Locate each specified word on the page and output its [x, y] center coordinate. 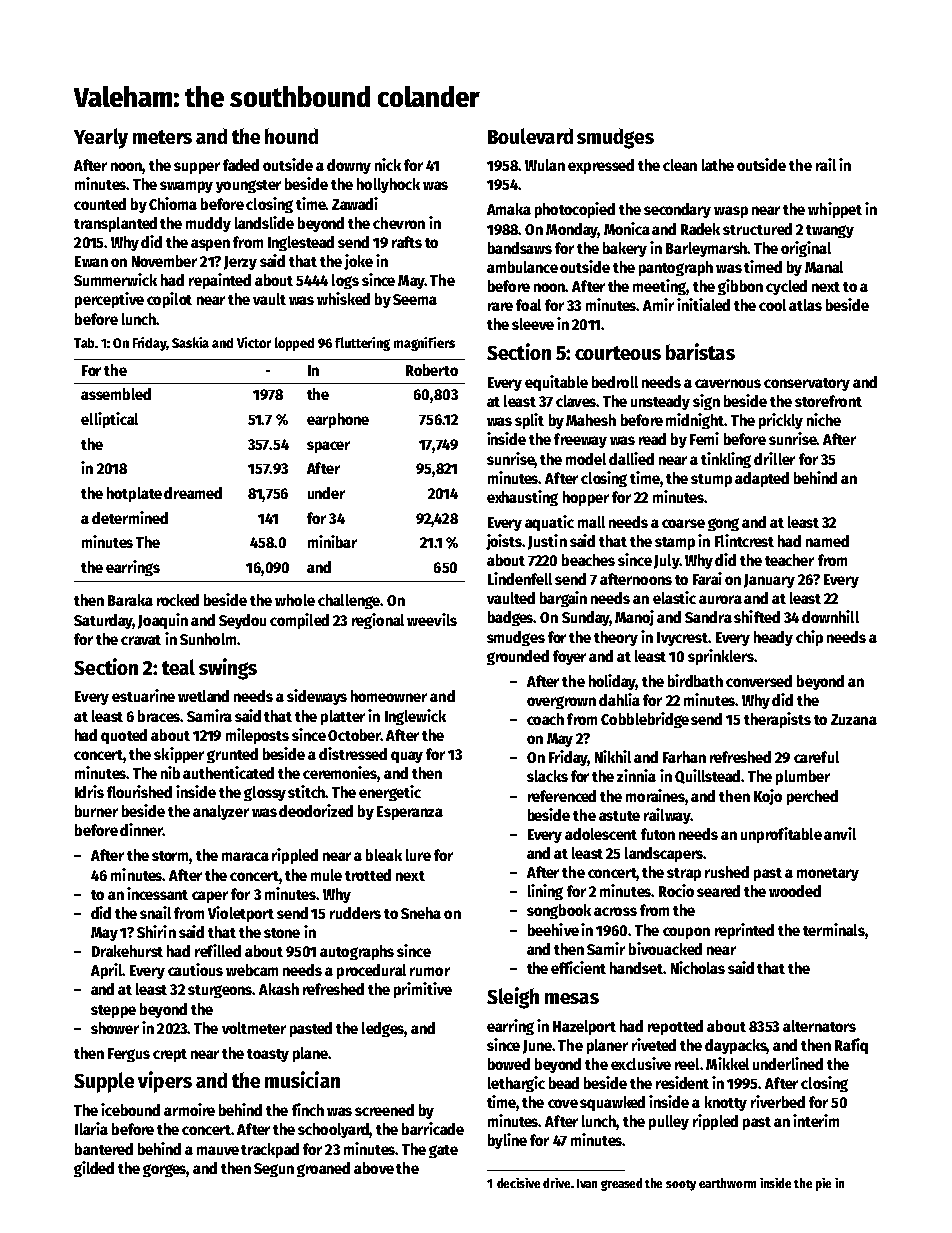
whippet [835, 210]
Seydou [242, 621]
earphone [338, 420]
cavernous [728, 383]
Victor [254, 342]
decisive [518, 1183]
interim [816, 1120]
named [827, 541]
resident [682, 1082]
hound [291, 136]
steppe [113, 1011]
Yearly [101, 138]
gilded [94, 1169]
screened [384, 1110]
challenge [349, 601]
